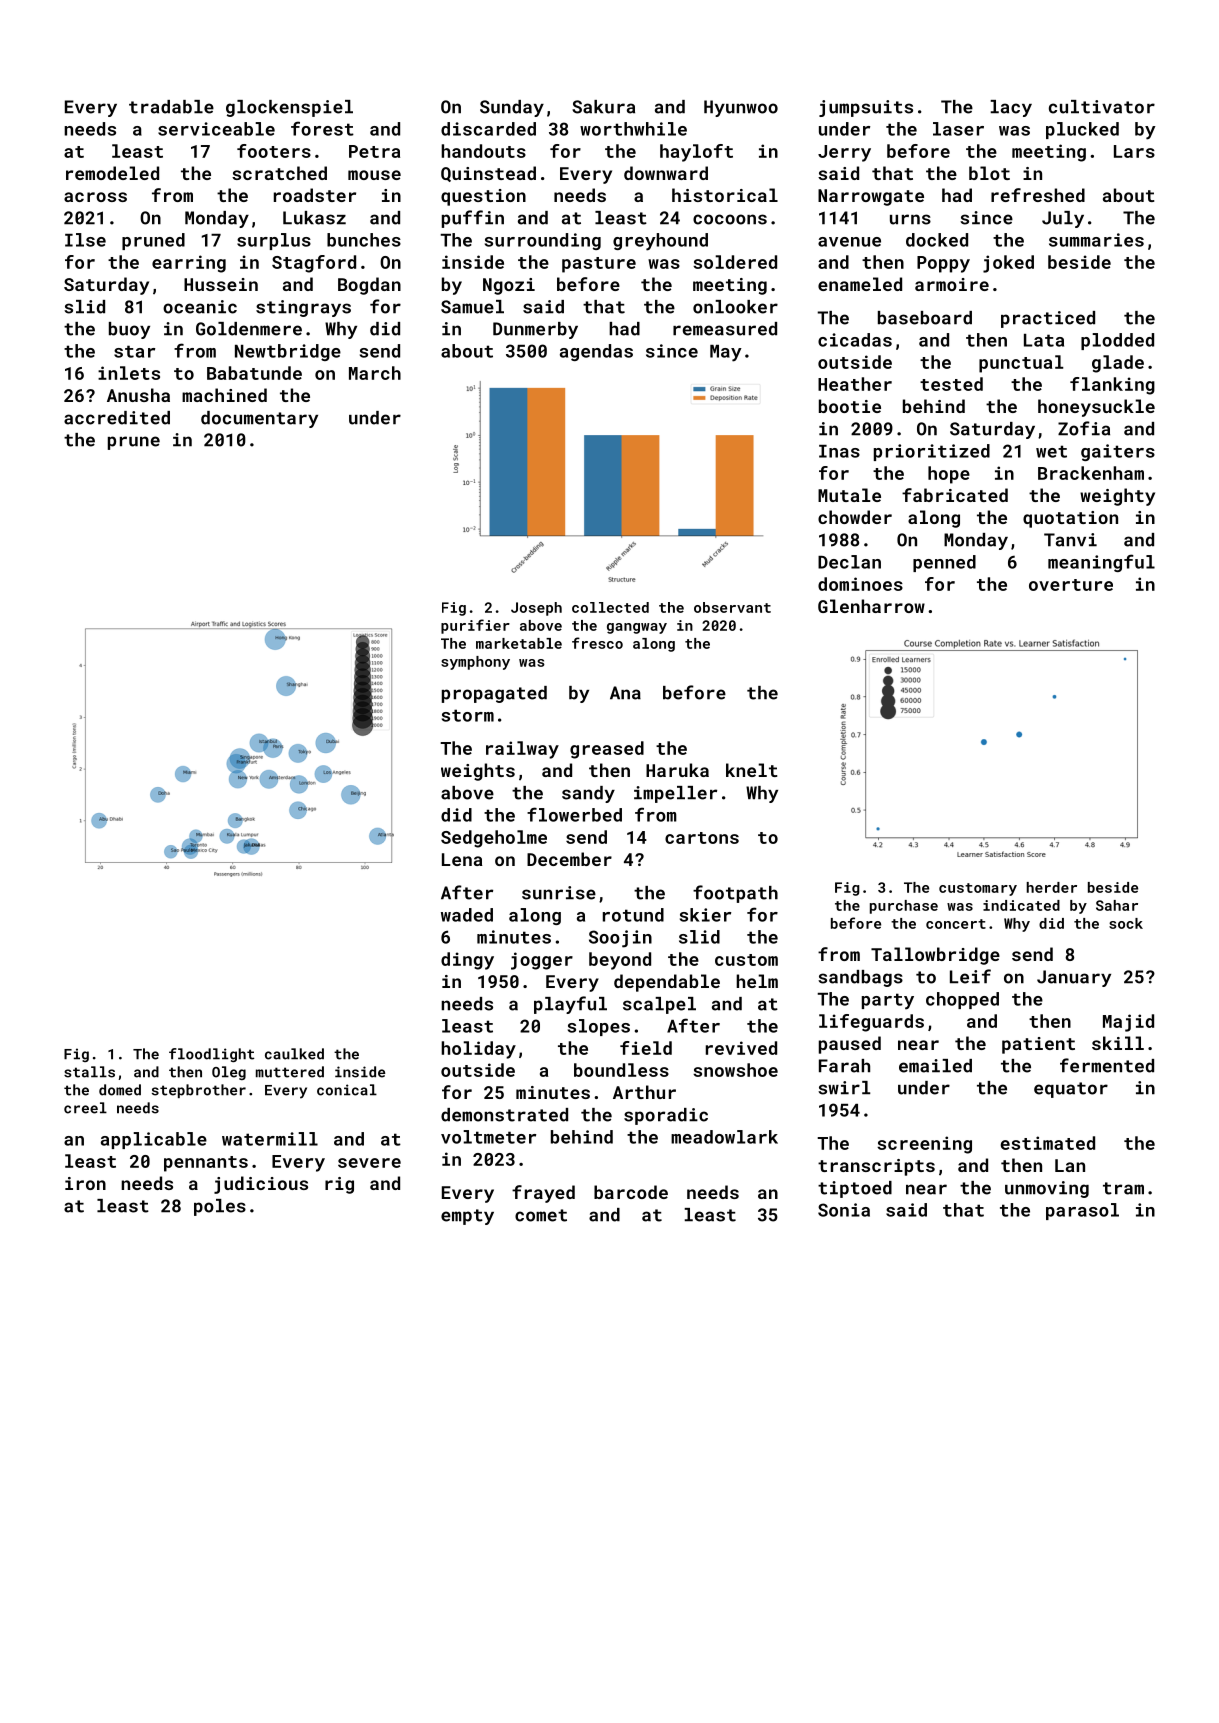  Describe the element at coordinates (220, 1207) in the image. I see `poles` at that location.
